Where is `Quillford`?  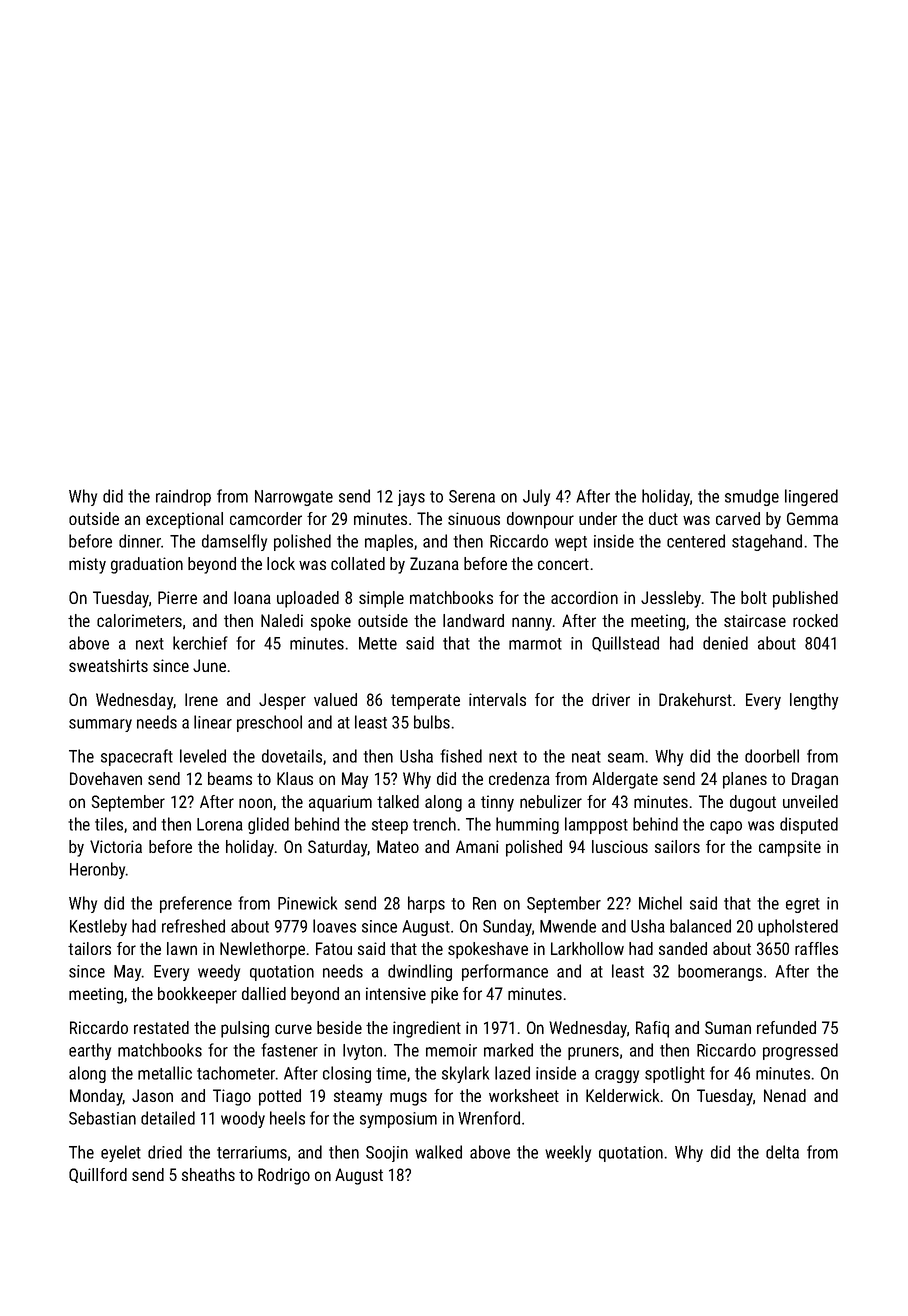 Quillford is located at coordinates (98, 1175).
